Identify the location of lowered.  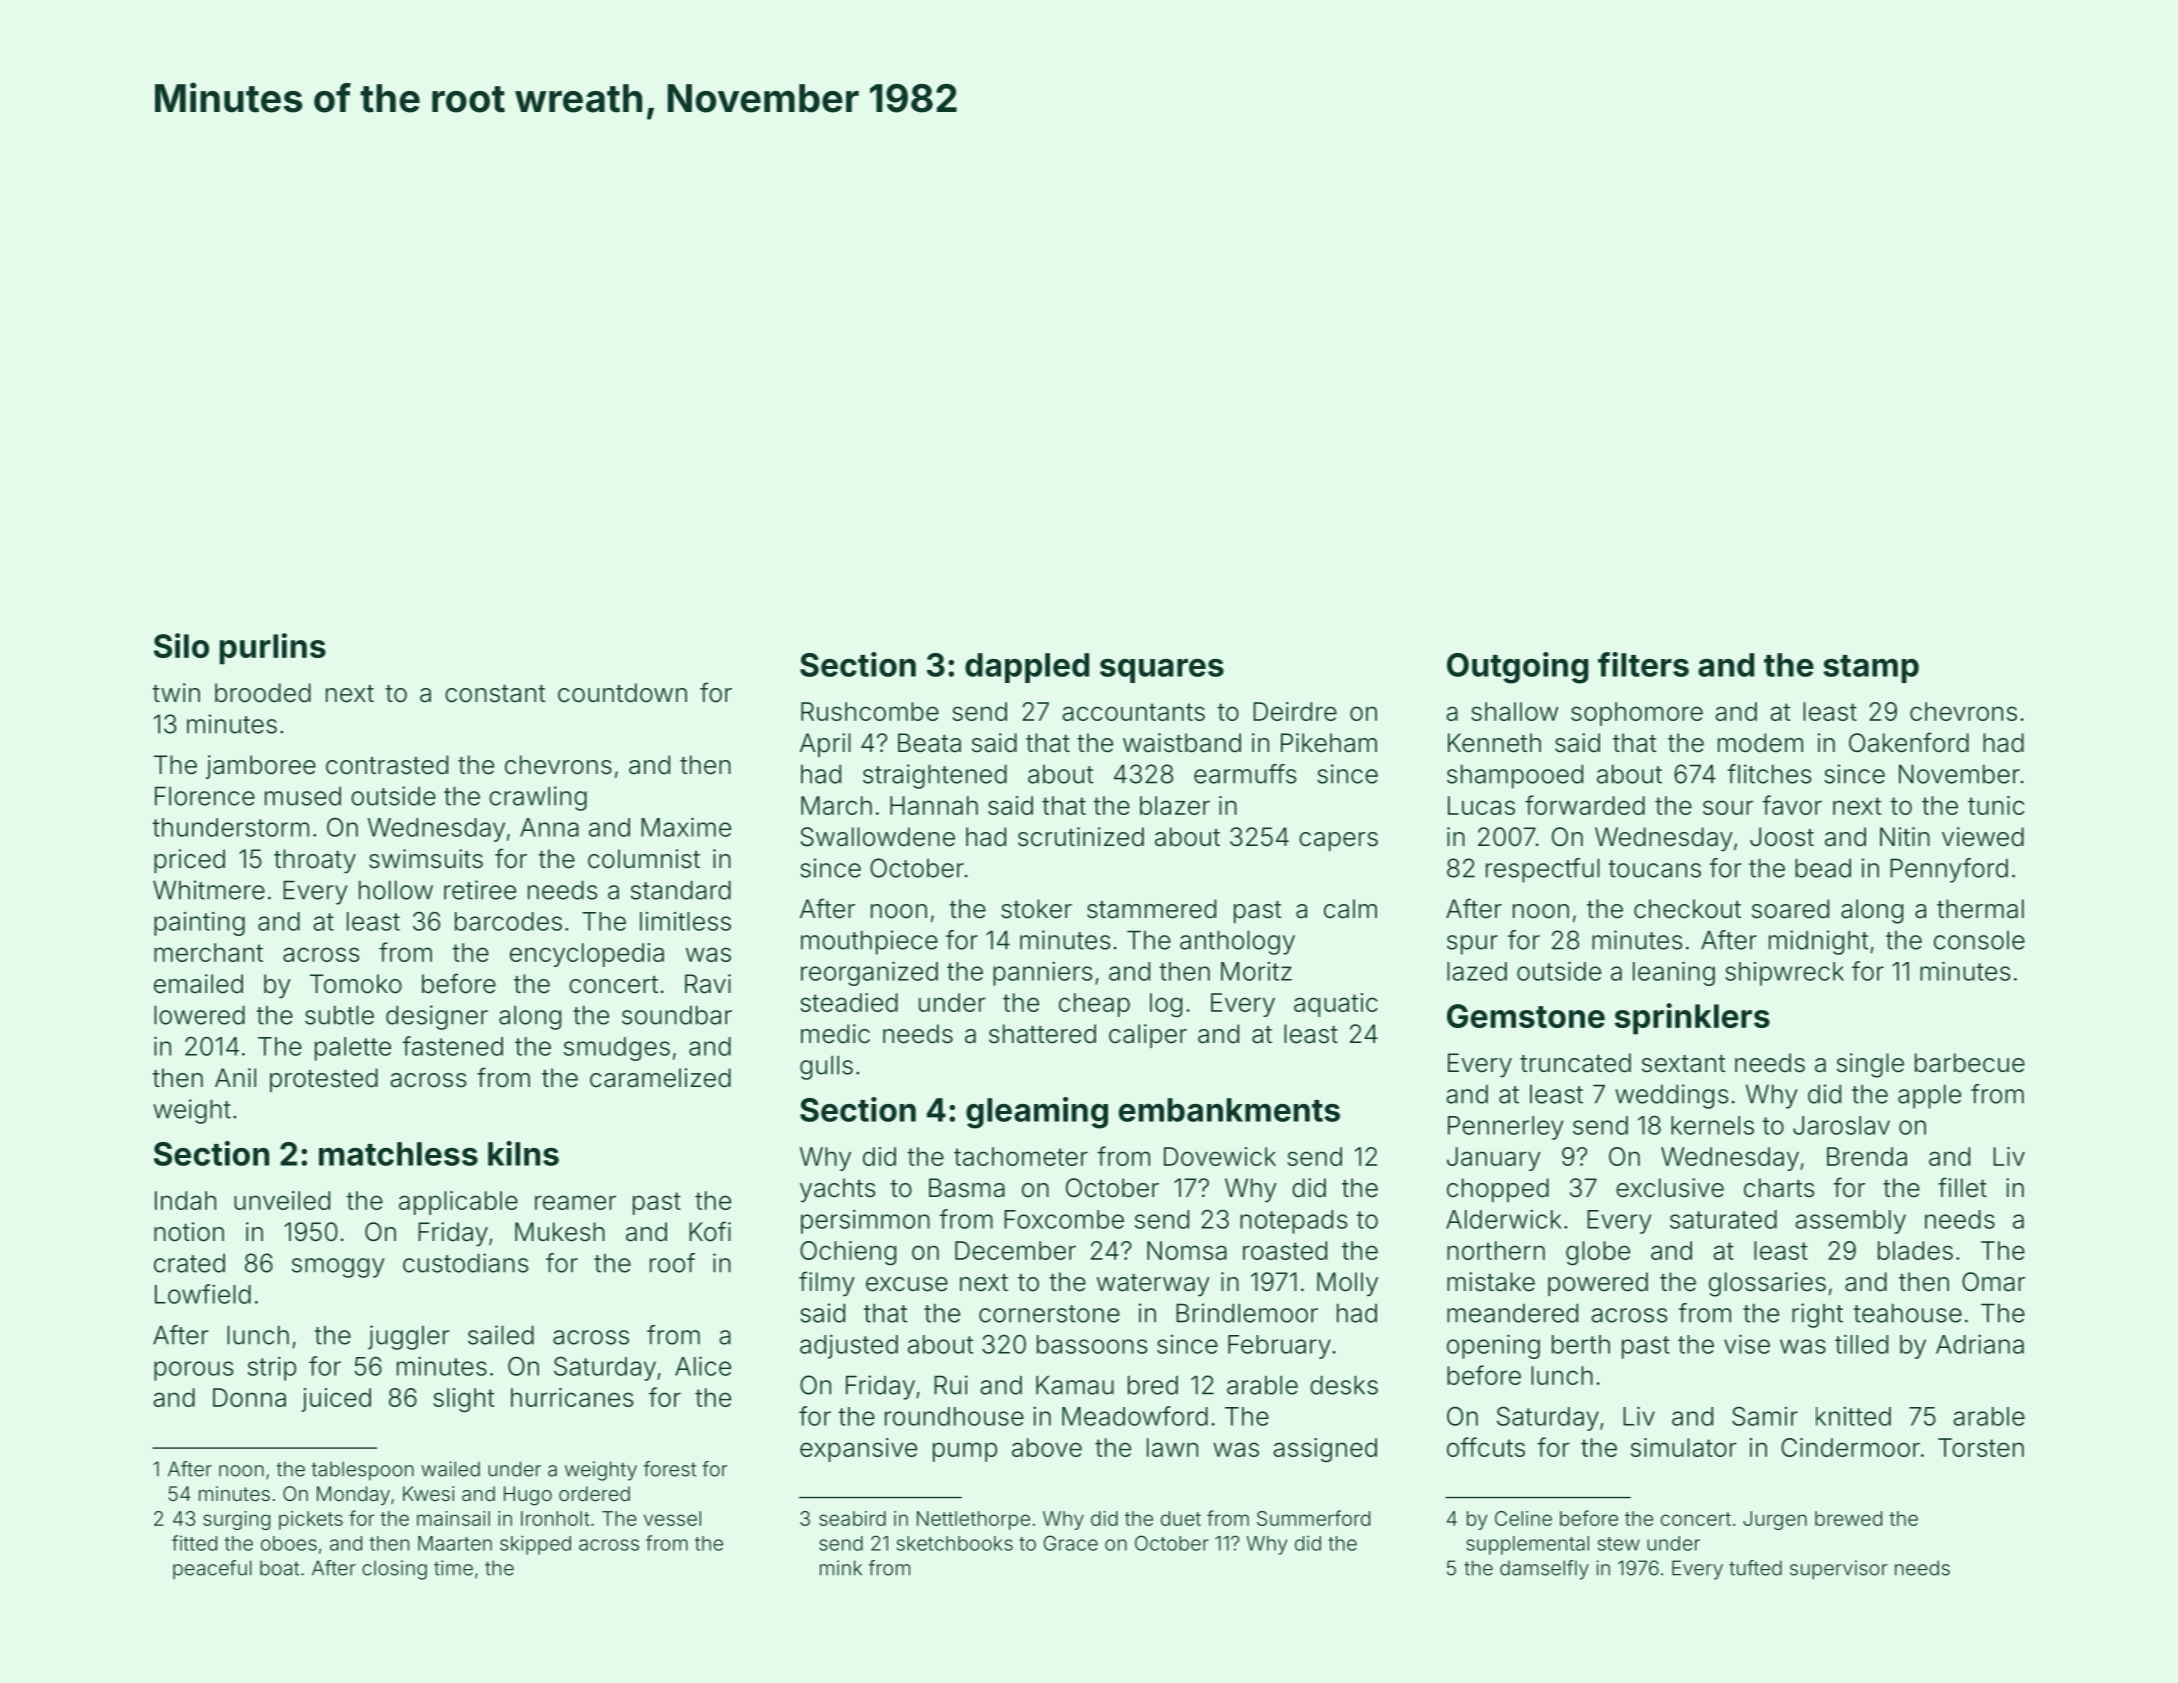
(199, 1015).
